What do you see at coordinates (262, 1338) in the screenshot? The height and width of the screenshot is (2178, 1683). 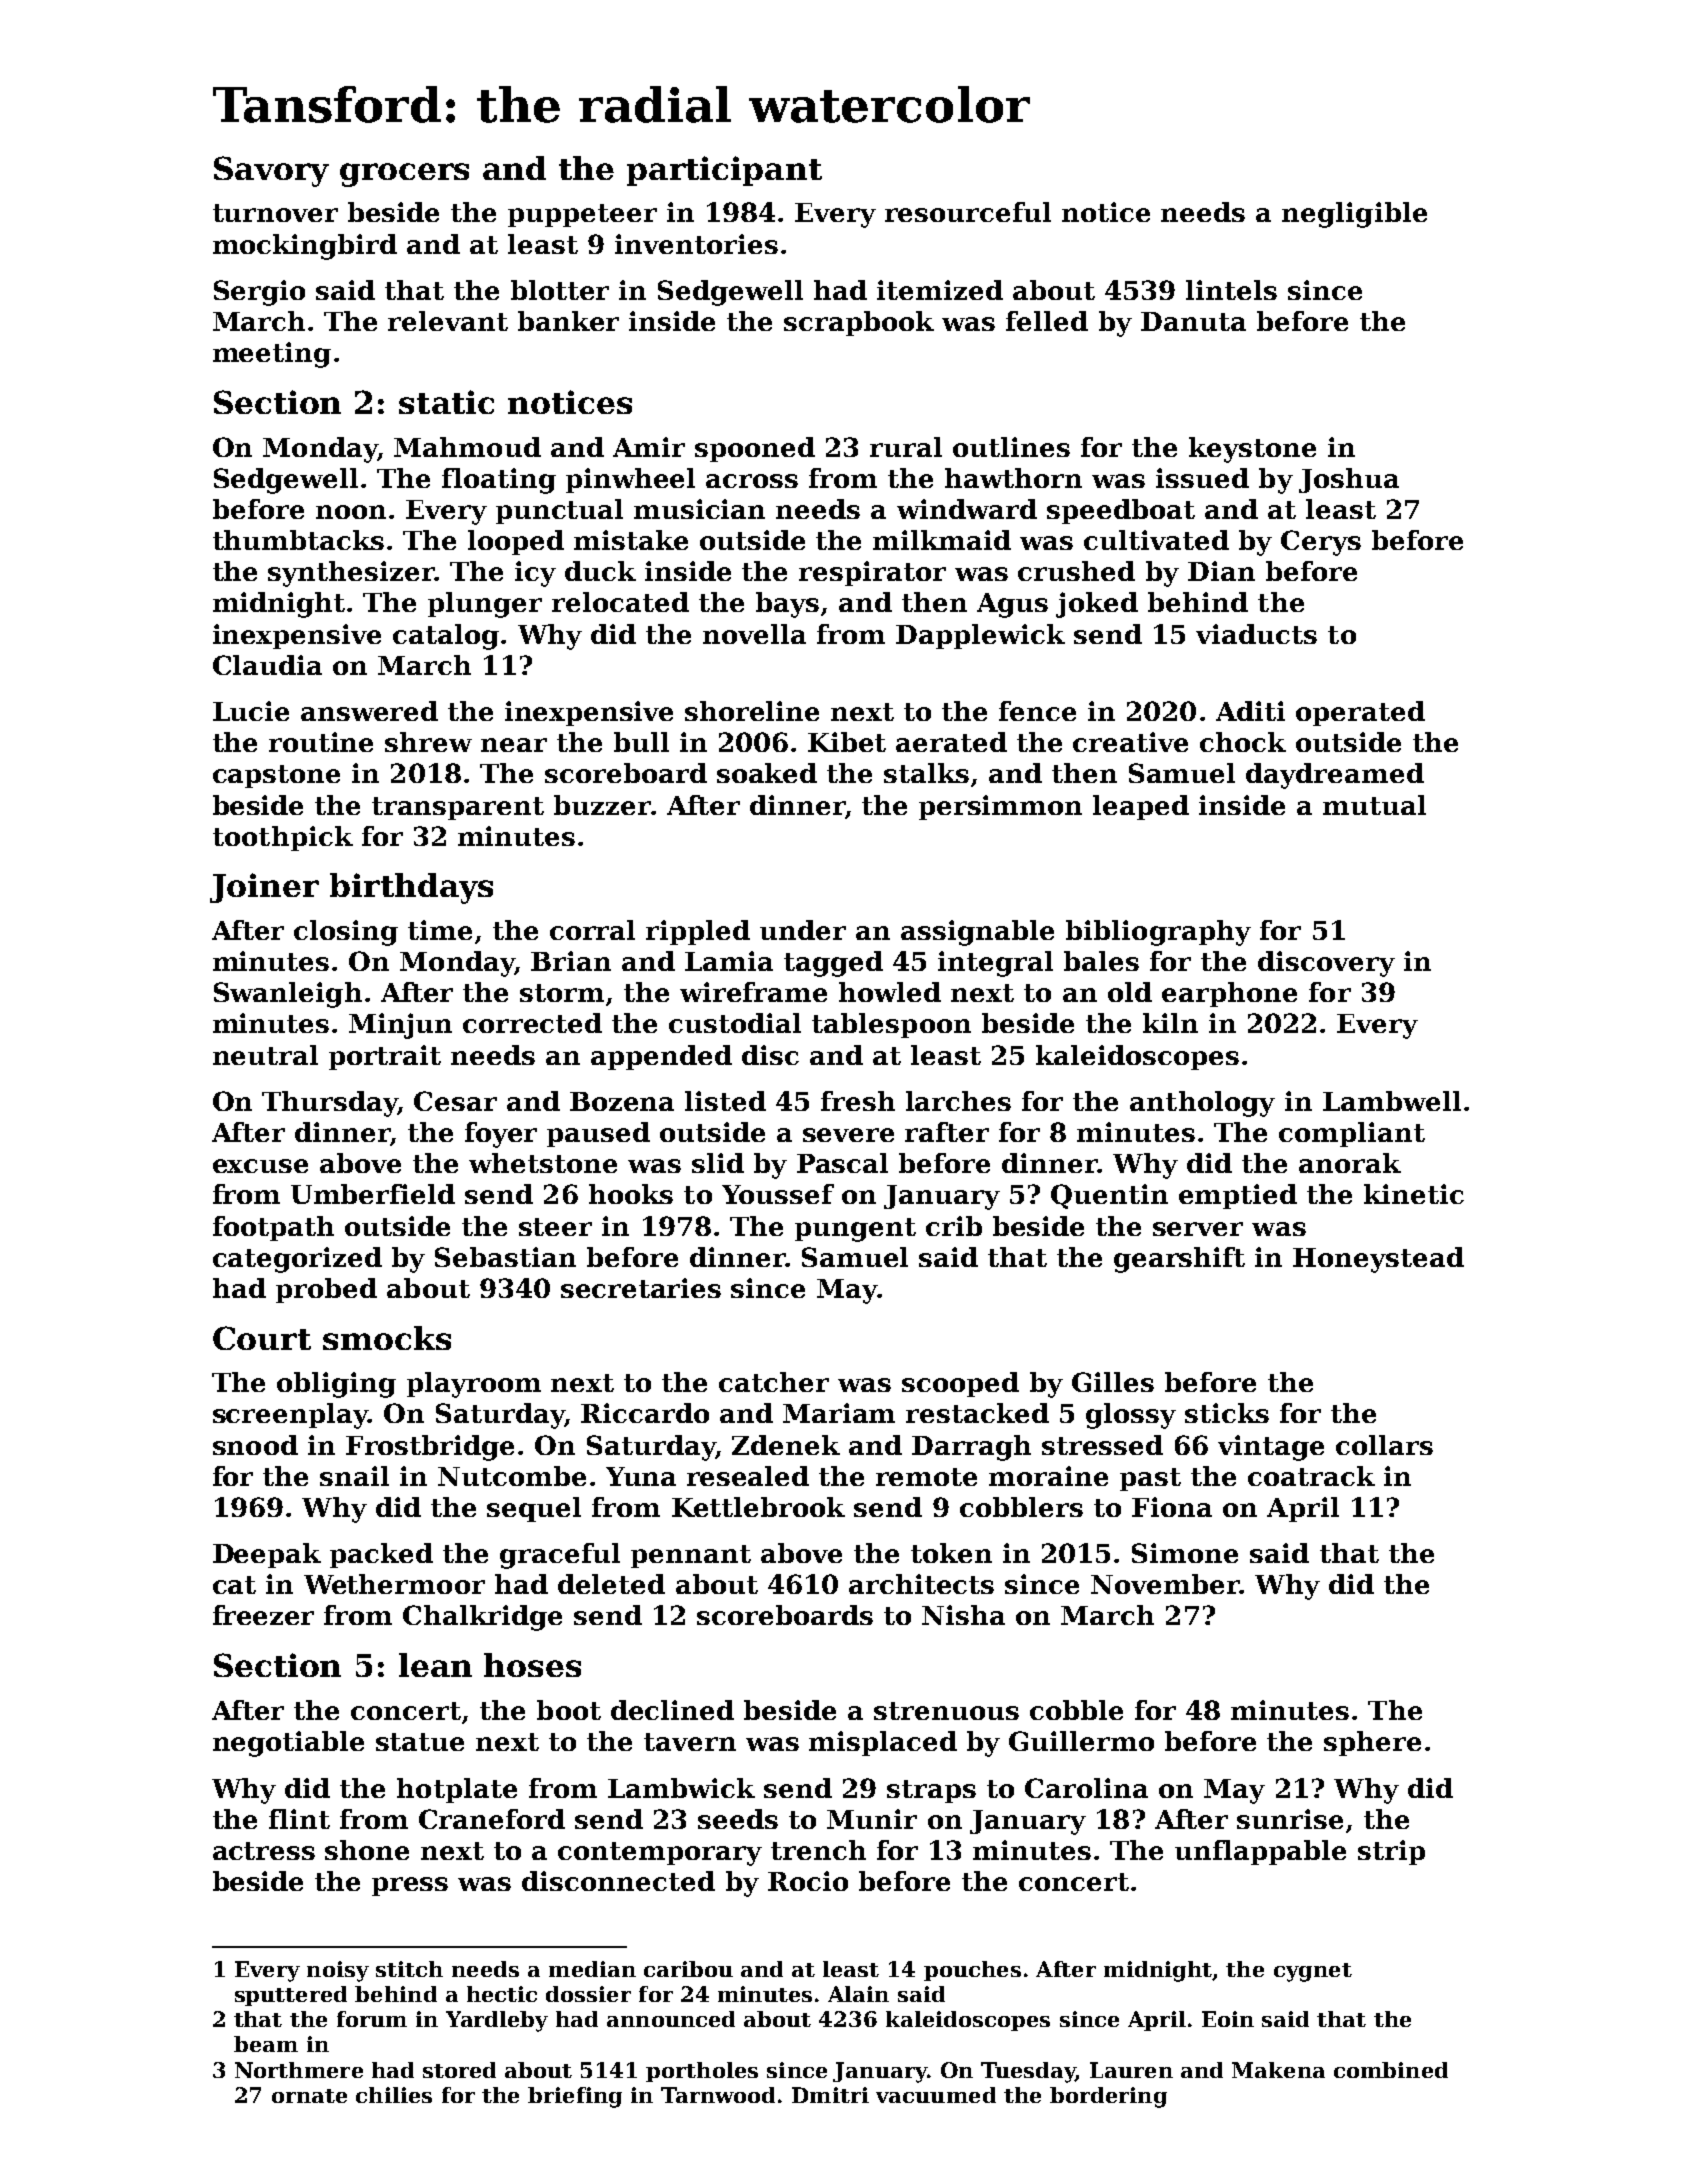 I see `Court` at bounding box center [262, 1338].
